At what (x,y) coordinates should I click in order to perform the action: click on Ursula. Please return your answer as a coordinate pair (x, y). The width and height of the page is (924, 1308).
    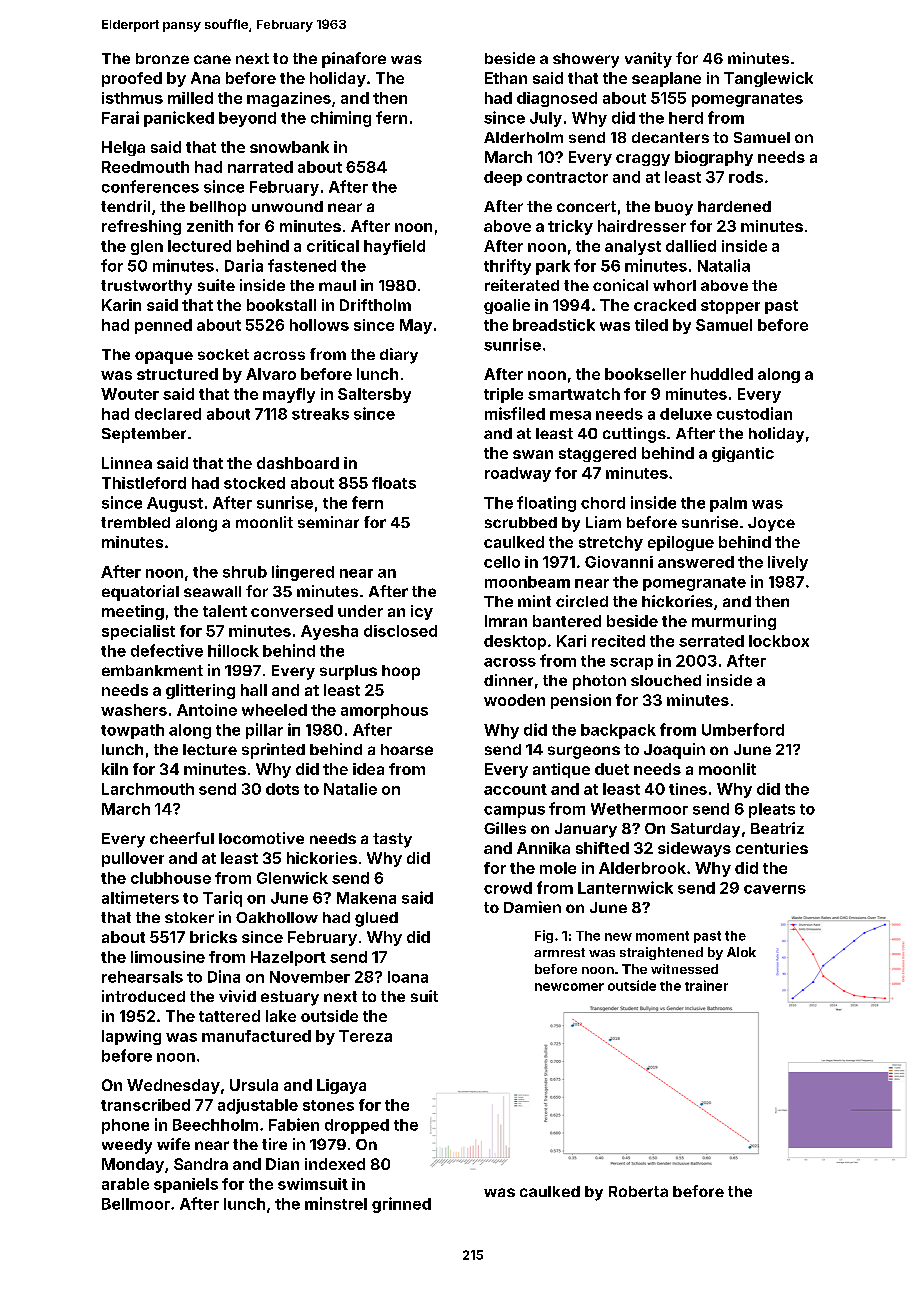
    Looking at the image, I should click on (254, 1085).
